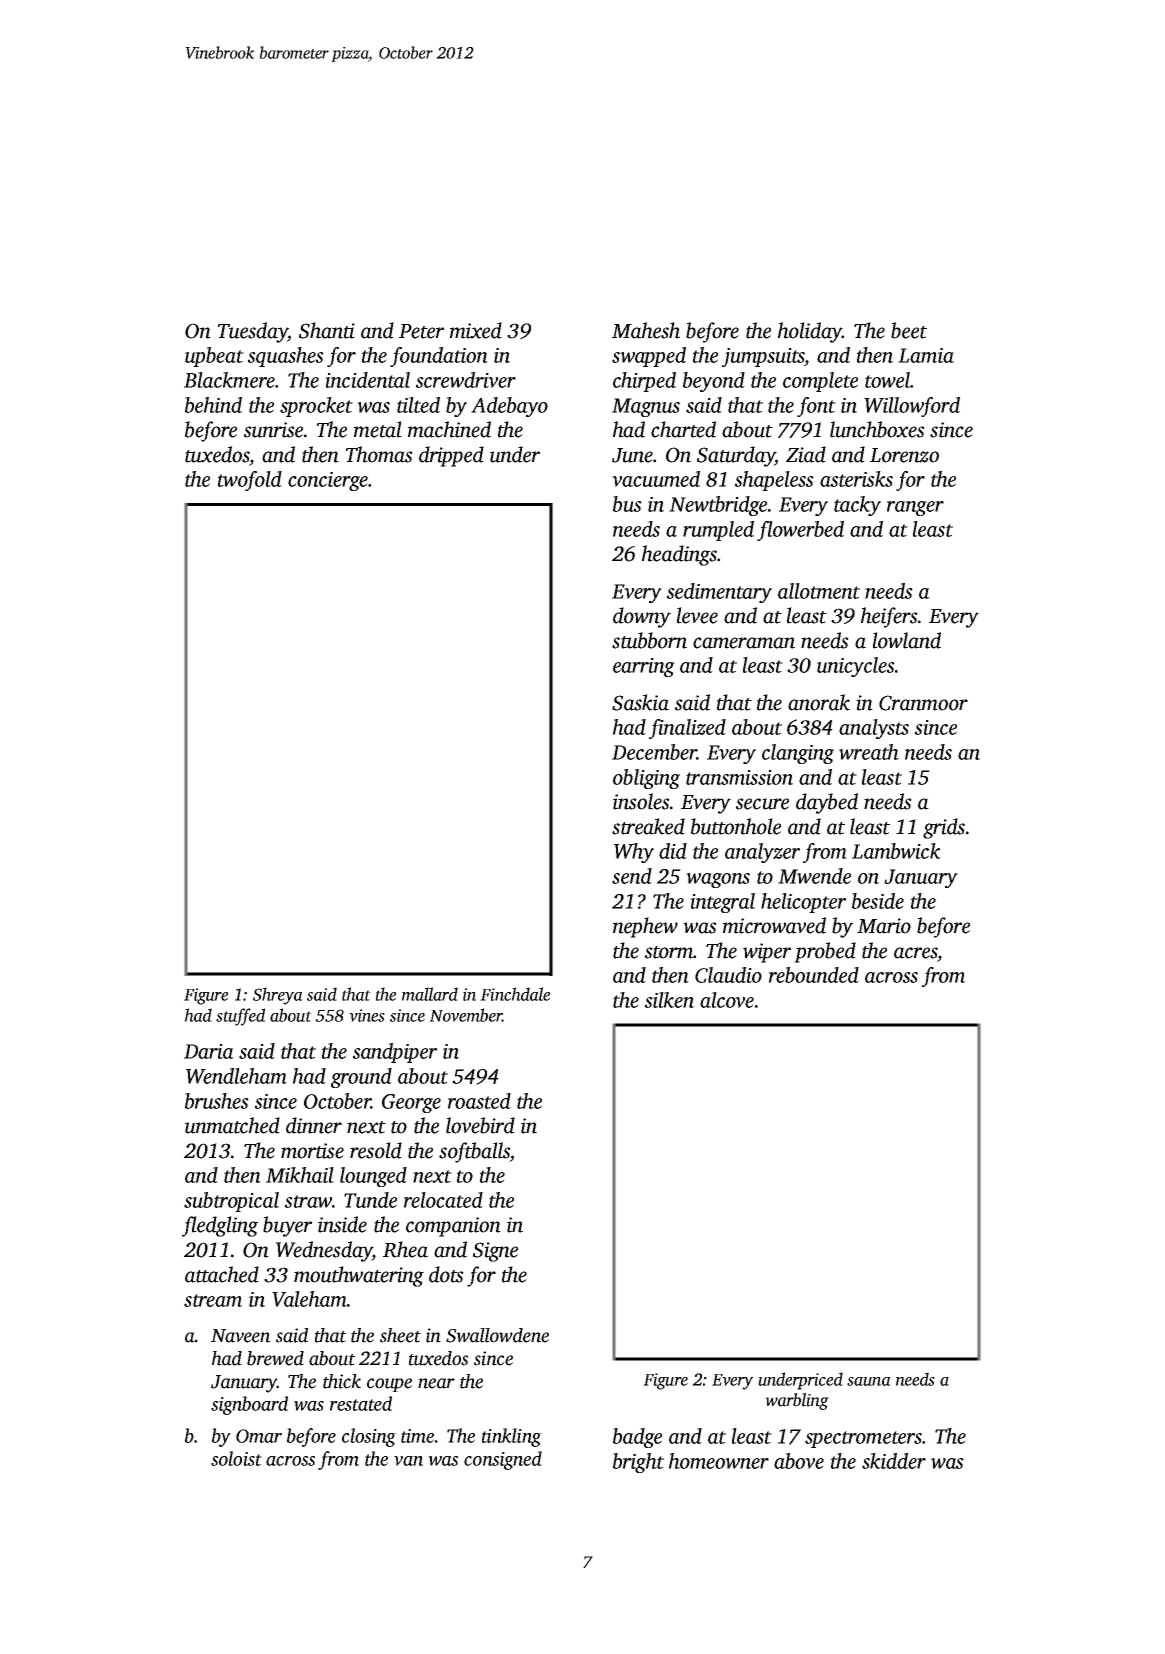 This image has height=1654, width=1165. I want to click on Mario, so click(884, 926).
